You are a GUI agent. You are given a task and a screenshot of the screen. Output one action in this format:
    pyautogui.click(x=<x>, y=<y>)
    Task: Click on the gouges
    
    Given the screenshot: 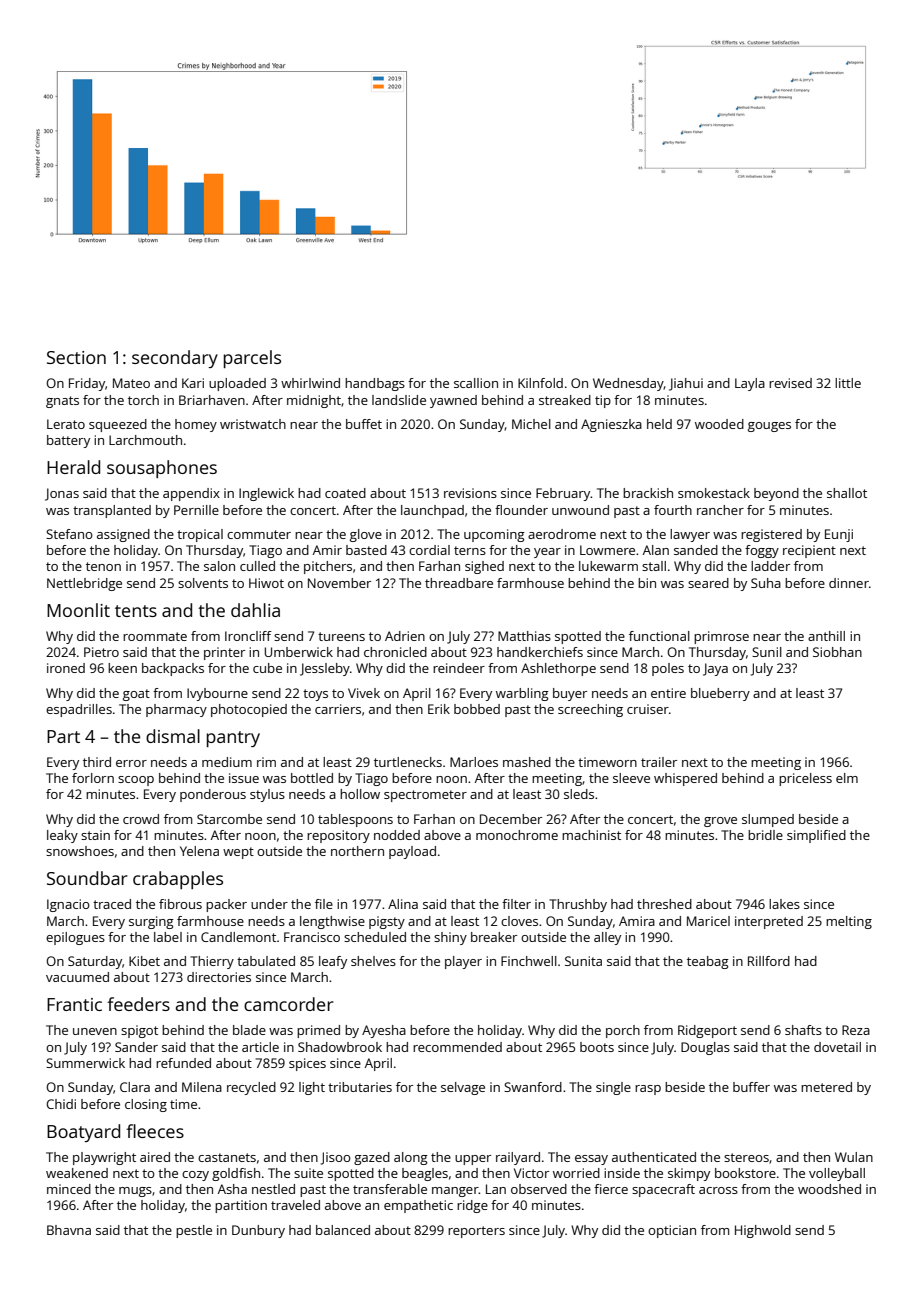 What is the action you would take?
    pyautogui.click(x=769, y=427)
